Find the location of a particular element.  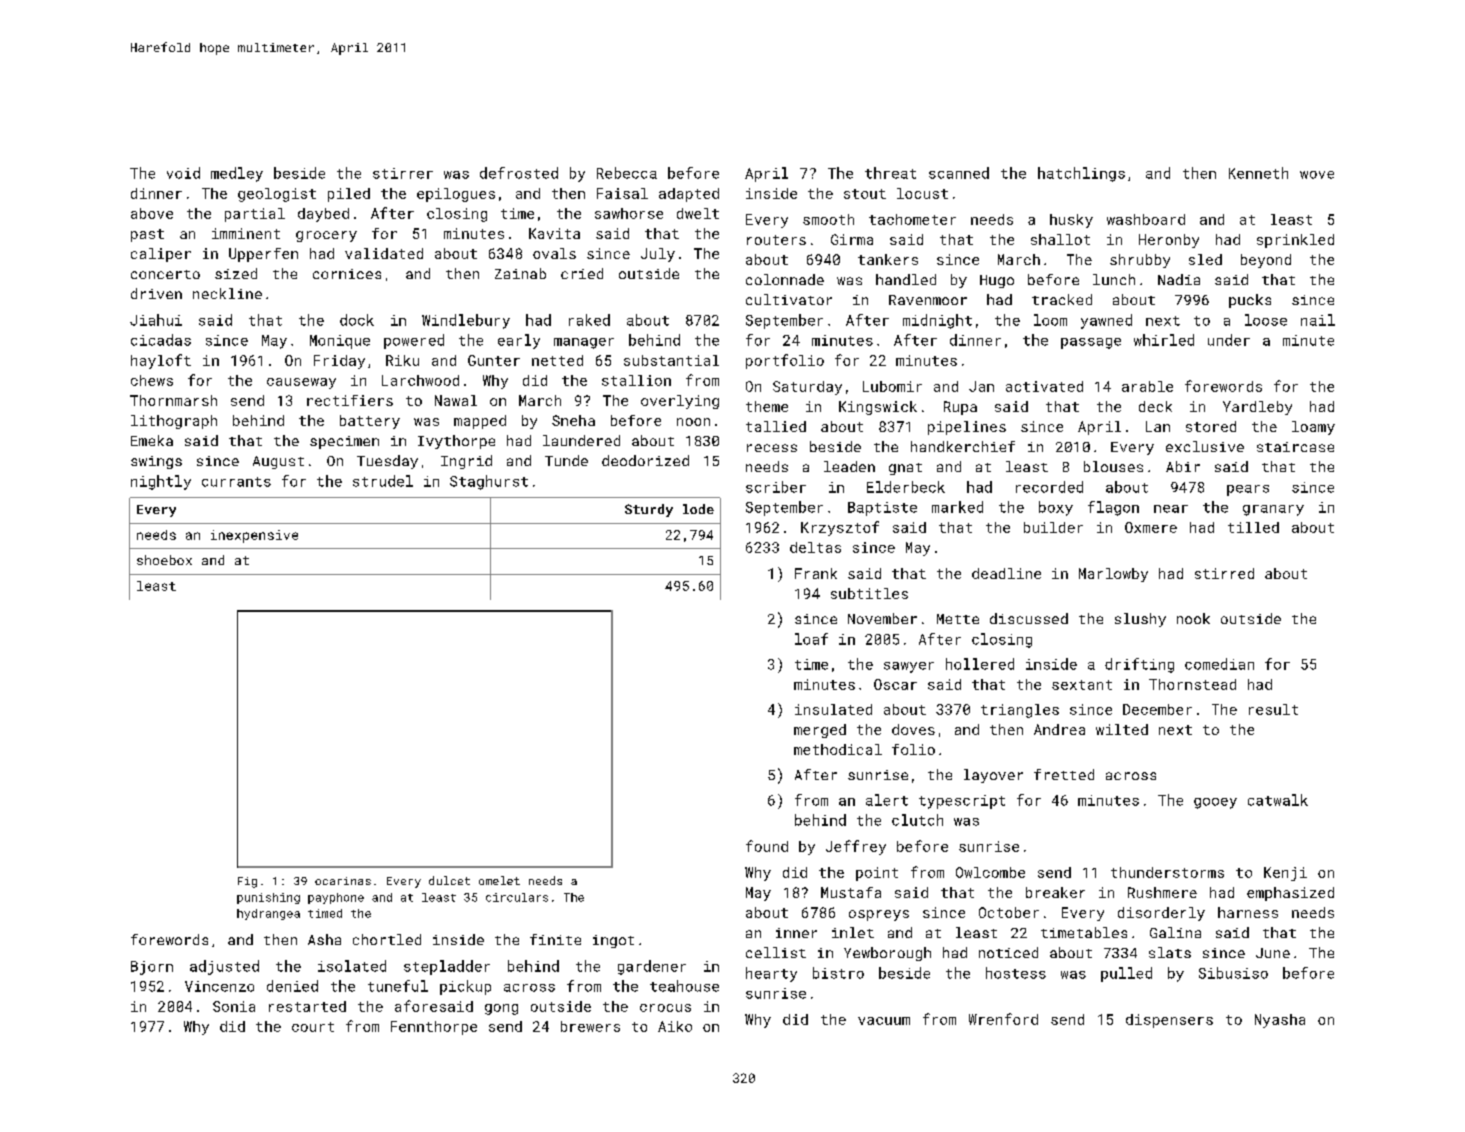

colonnade is located at coordinates (785, 279).
